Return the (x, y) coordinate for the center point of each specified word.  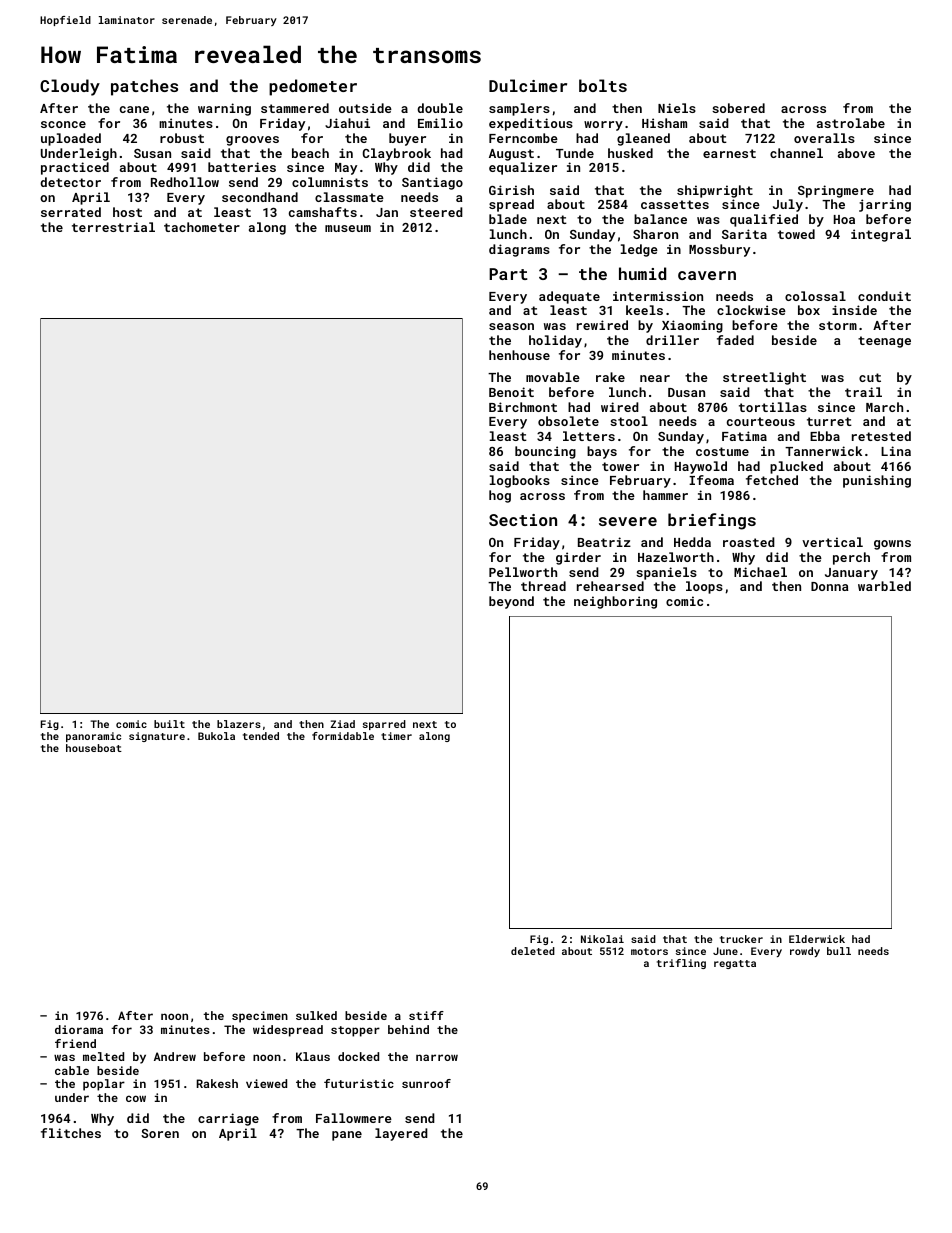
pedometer (313, 87)
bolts (603, 85)
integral (881, 235)
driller (672, 340)
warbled (884, 586)
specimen (260, 1017)
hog (500, 496)
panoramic (93, 737)
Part (508, 274)
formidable (343, 736)
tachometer (202, 227)
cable (72, 1070)
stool (629, 421)
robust (182, 138)
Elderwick (817, 939)
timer (396, 736)
